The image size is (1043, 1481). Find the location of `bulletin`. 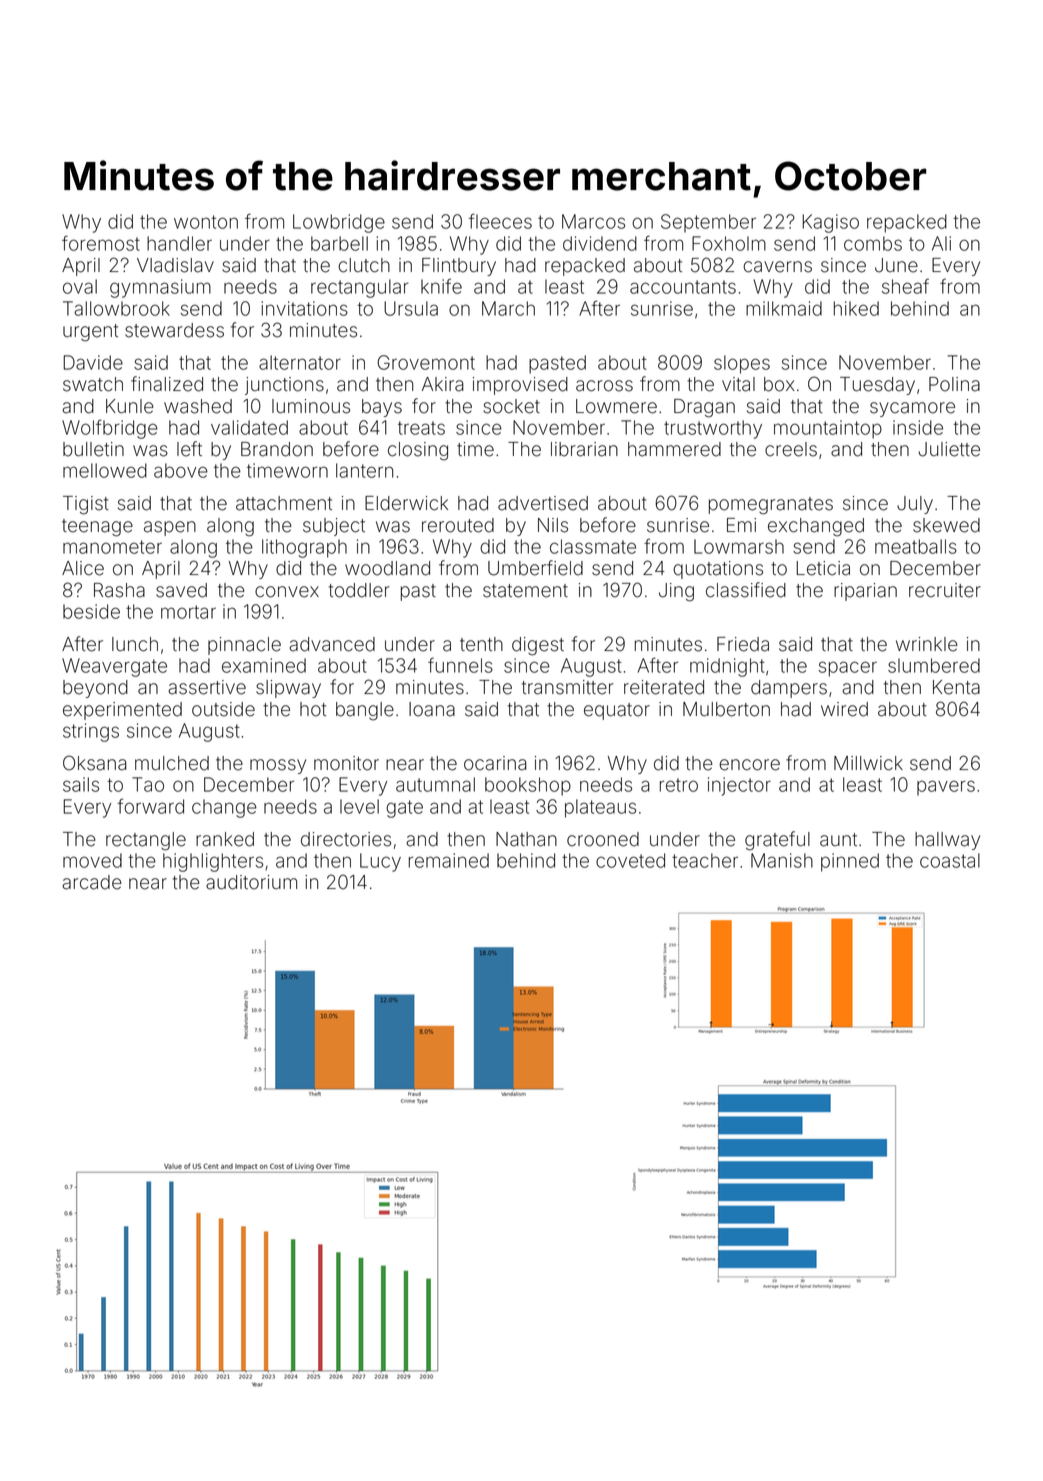

bulletin is located at coordinates (93, 449).
